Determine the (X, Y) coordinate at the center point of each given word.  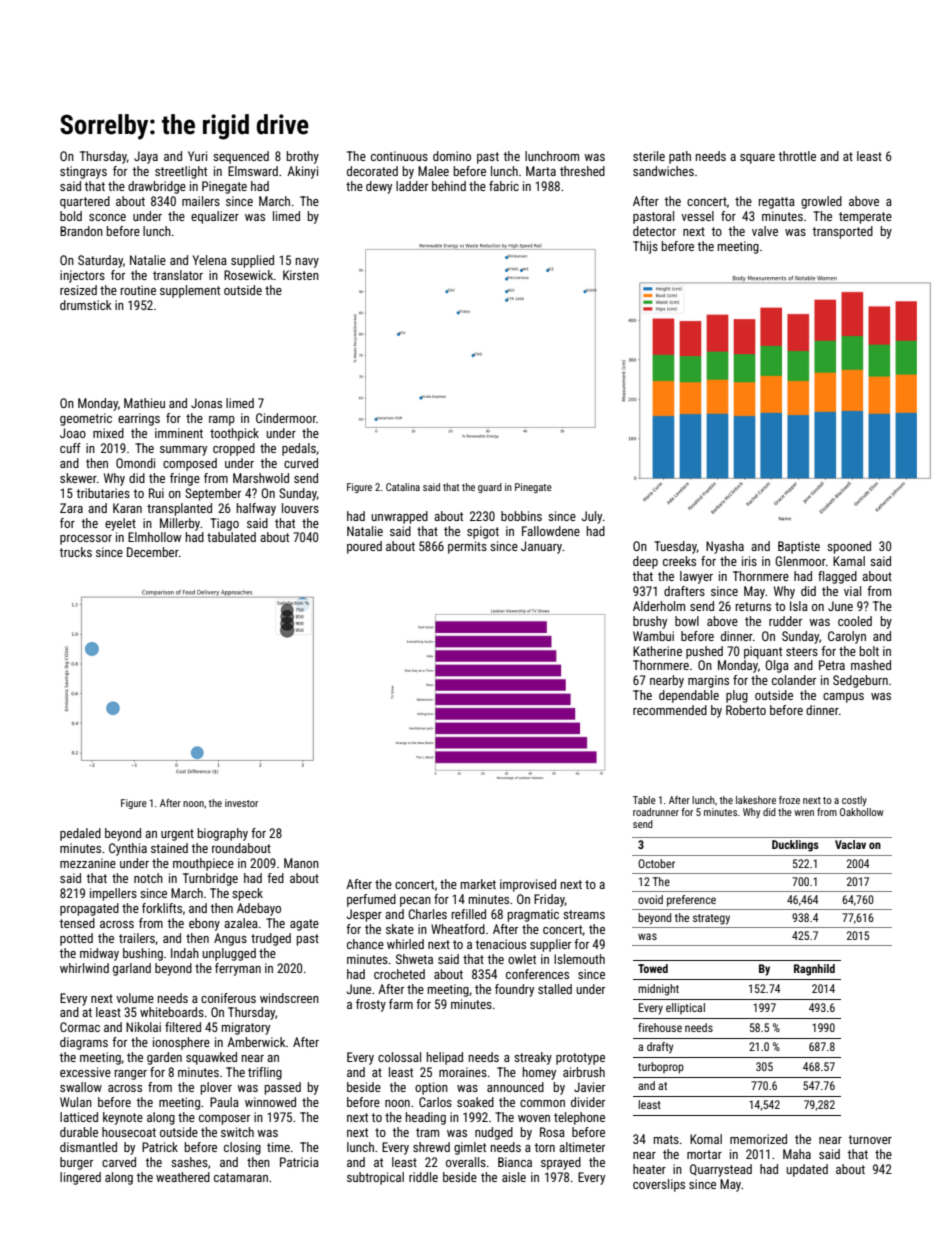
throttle (797, 156)
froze (789, 800)
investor (241, 803)
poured (364, 547)
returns (753, 606)
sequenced (241, 157)
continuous (399, 156)
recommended (670, 710)
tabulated (231, 537)
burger (76, 1163)
